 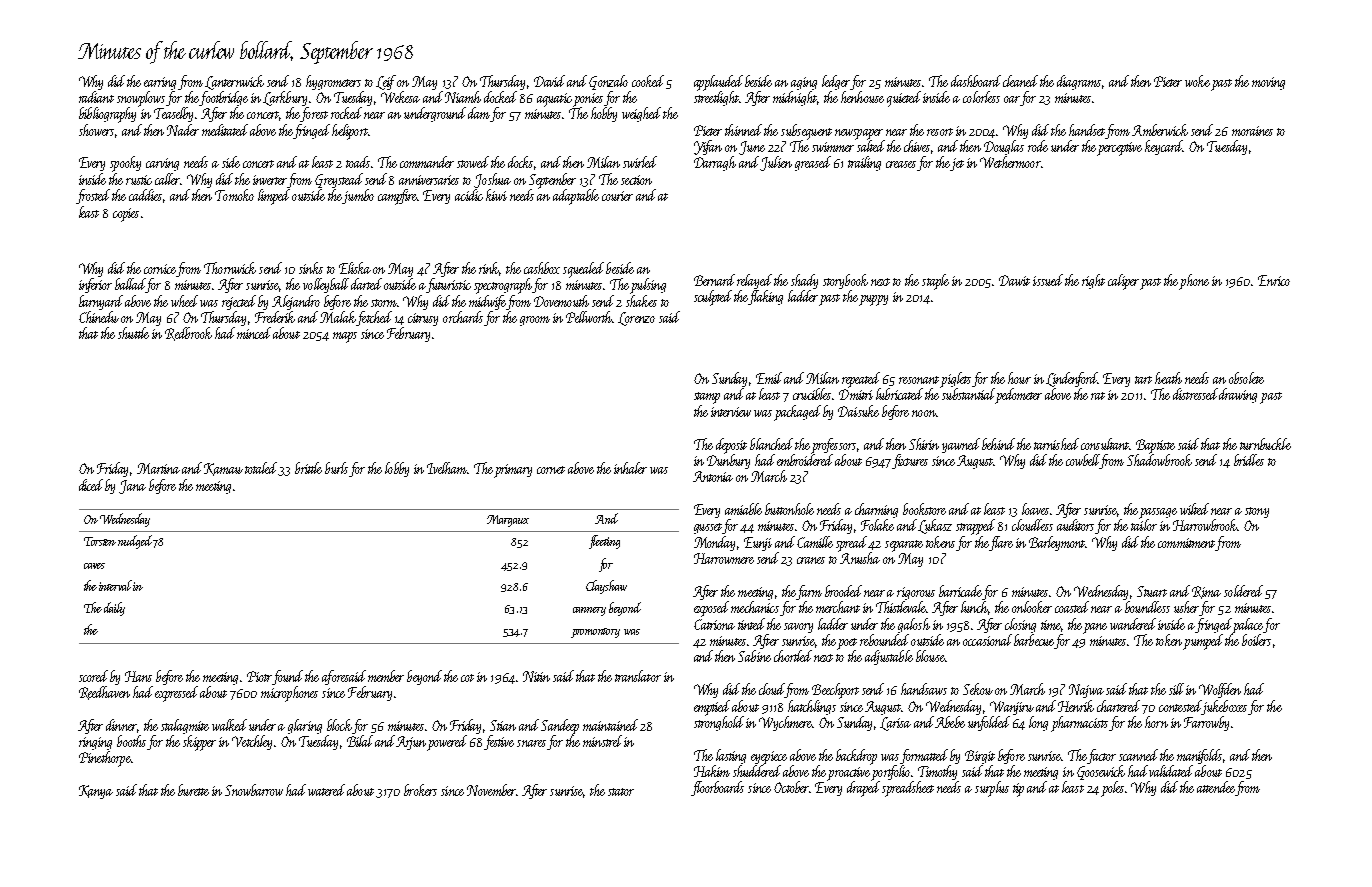 I want to click on Martina, so click(x=158, y=468).
